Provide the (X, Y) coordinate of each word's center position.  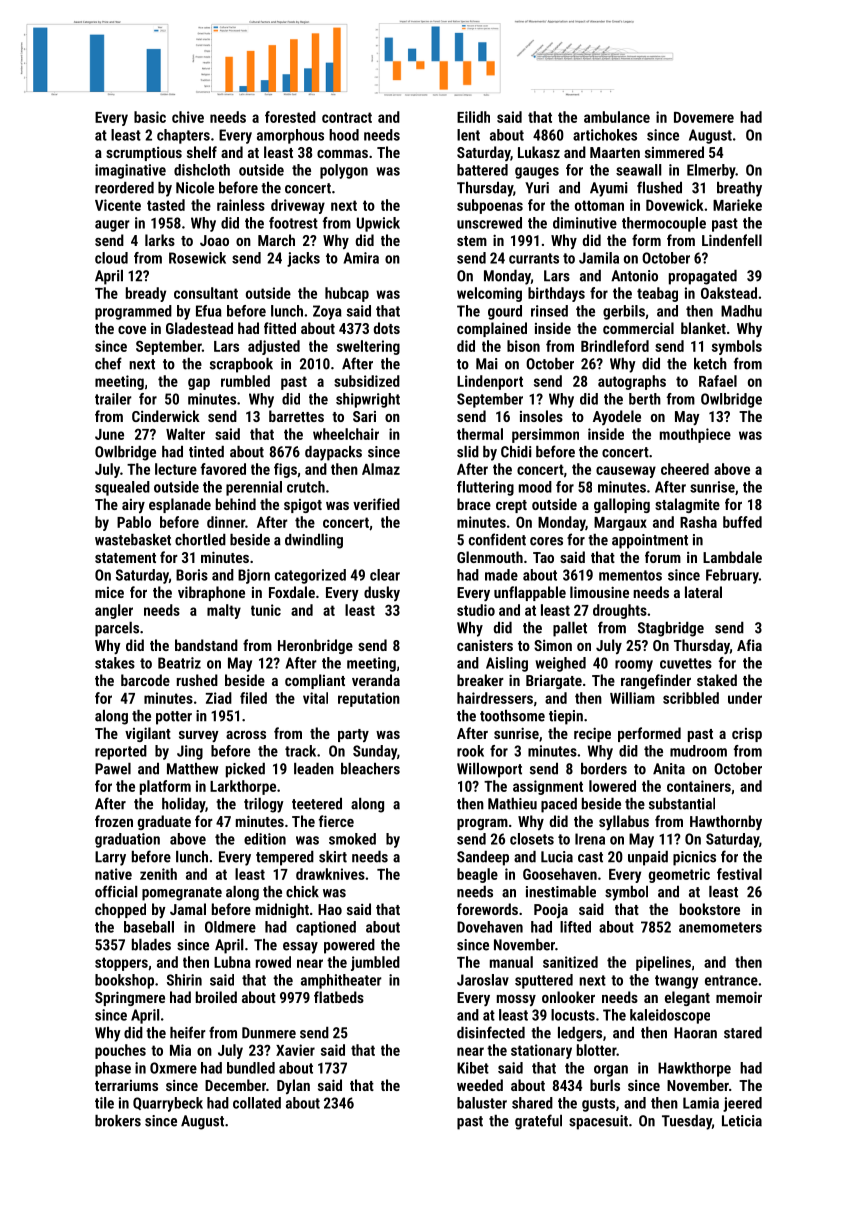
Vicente (118, 205)
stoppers (121, 964)
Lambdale (732, 557)
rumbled (245, 381)
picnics (694, 858)
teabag (657, 294)
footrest (293, 223)
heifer (188, 1032)
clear (385, 575)
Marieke (737, 205)
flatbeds (339, 997)
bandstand (206, 645)
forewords (487, 909)
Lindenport (490, 382)
